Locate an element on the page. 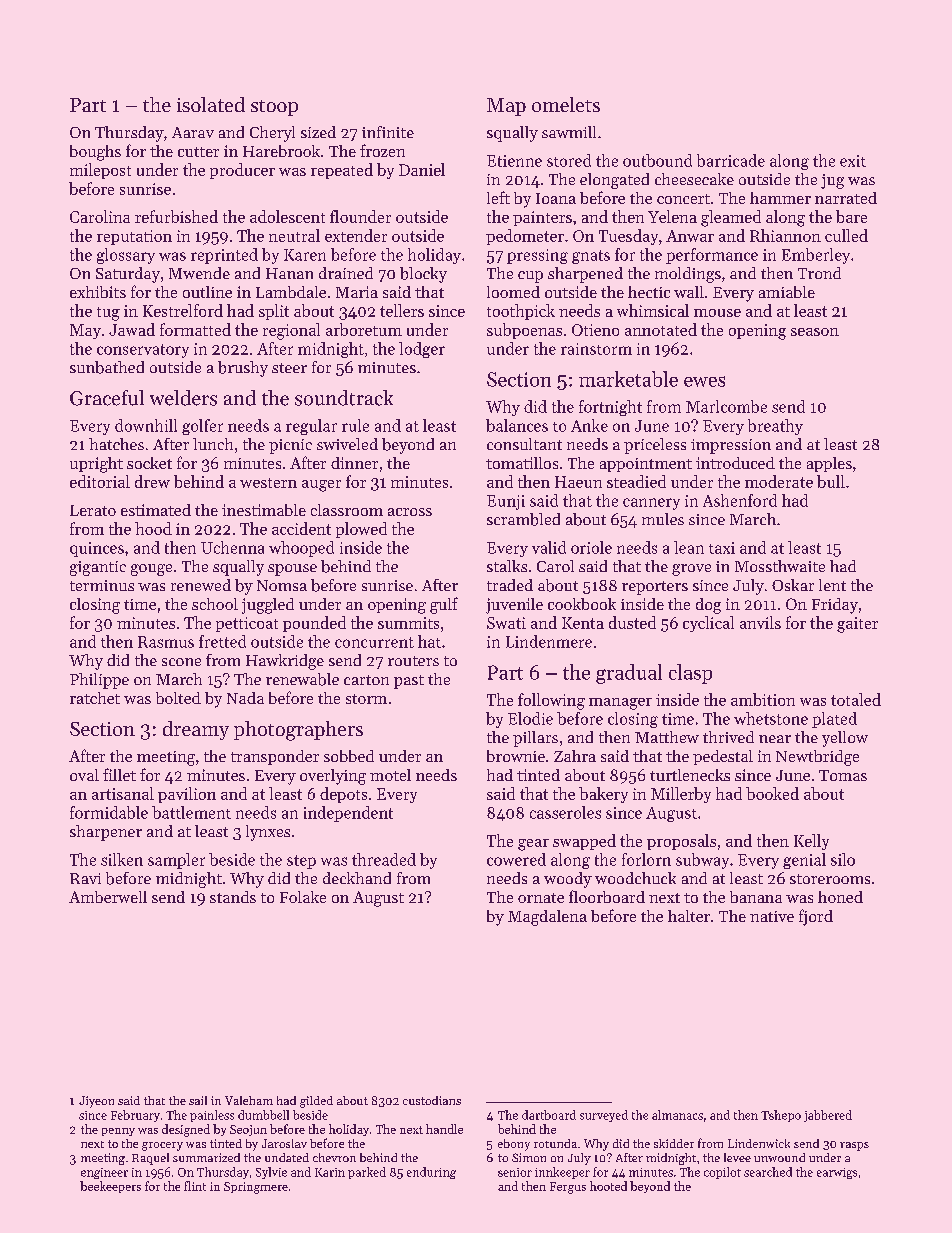 The image size is (952, 1233). copilot is located at coordinates (722, 1173).
